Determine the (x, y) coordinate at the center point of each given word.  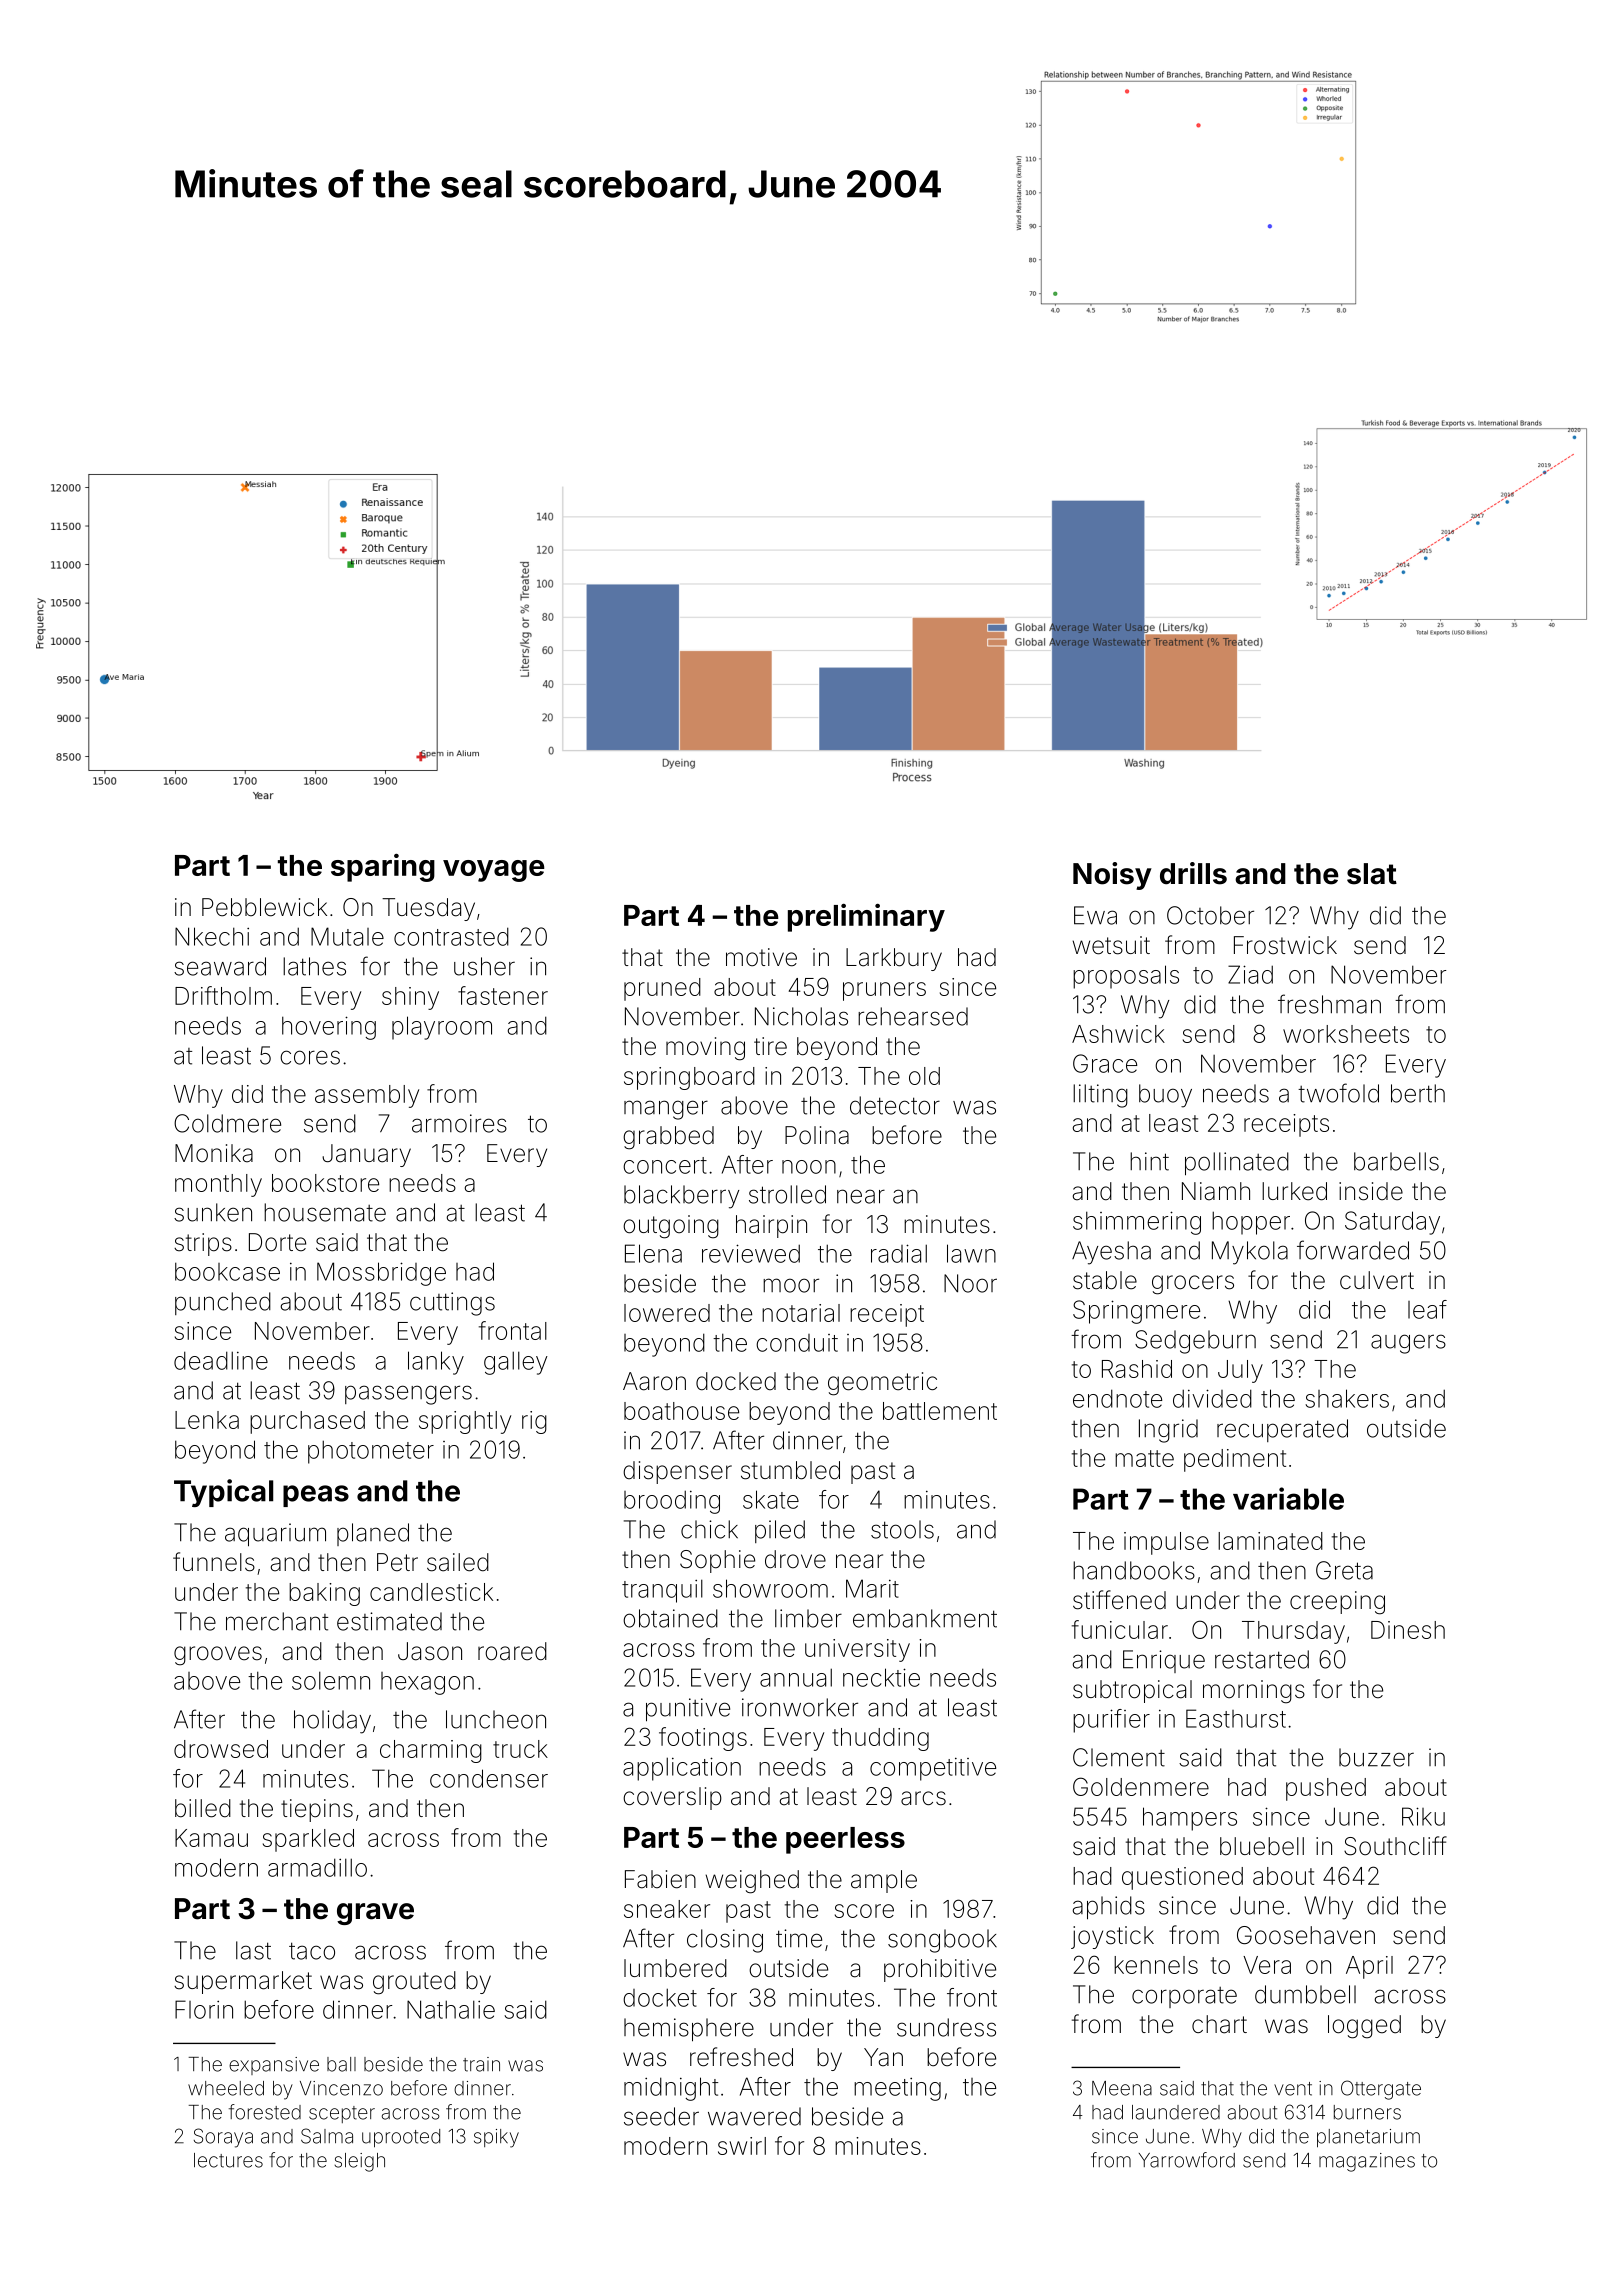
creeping (1337, 1603)
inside (1371, 1191)
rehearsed (913, 1016)
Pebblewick (264, 907)
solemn (331, 1680)
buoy (1165, 1096)
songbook (942, 1941)
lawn (971, 1253)
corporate (1184, 1997)
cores (310, 1057)
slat (1372, 874)
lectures (228, 2160)
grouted (414, 1983)
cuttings (452, 1304)
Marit (872, 1588)
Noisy (1112, 876)
